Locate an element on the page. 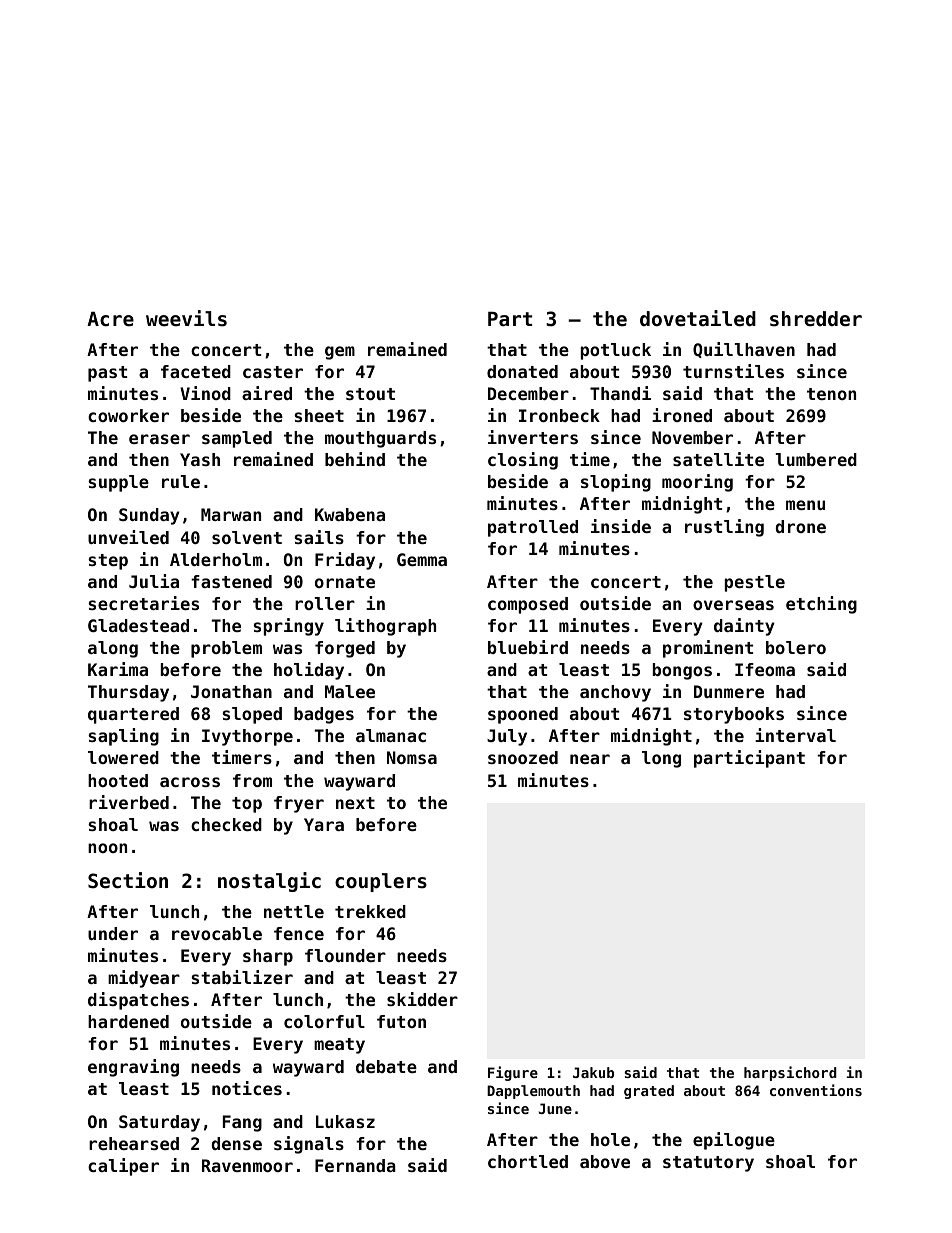 The image size is (952, 1233). hooted is located at coordinates (118, 780).
